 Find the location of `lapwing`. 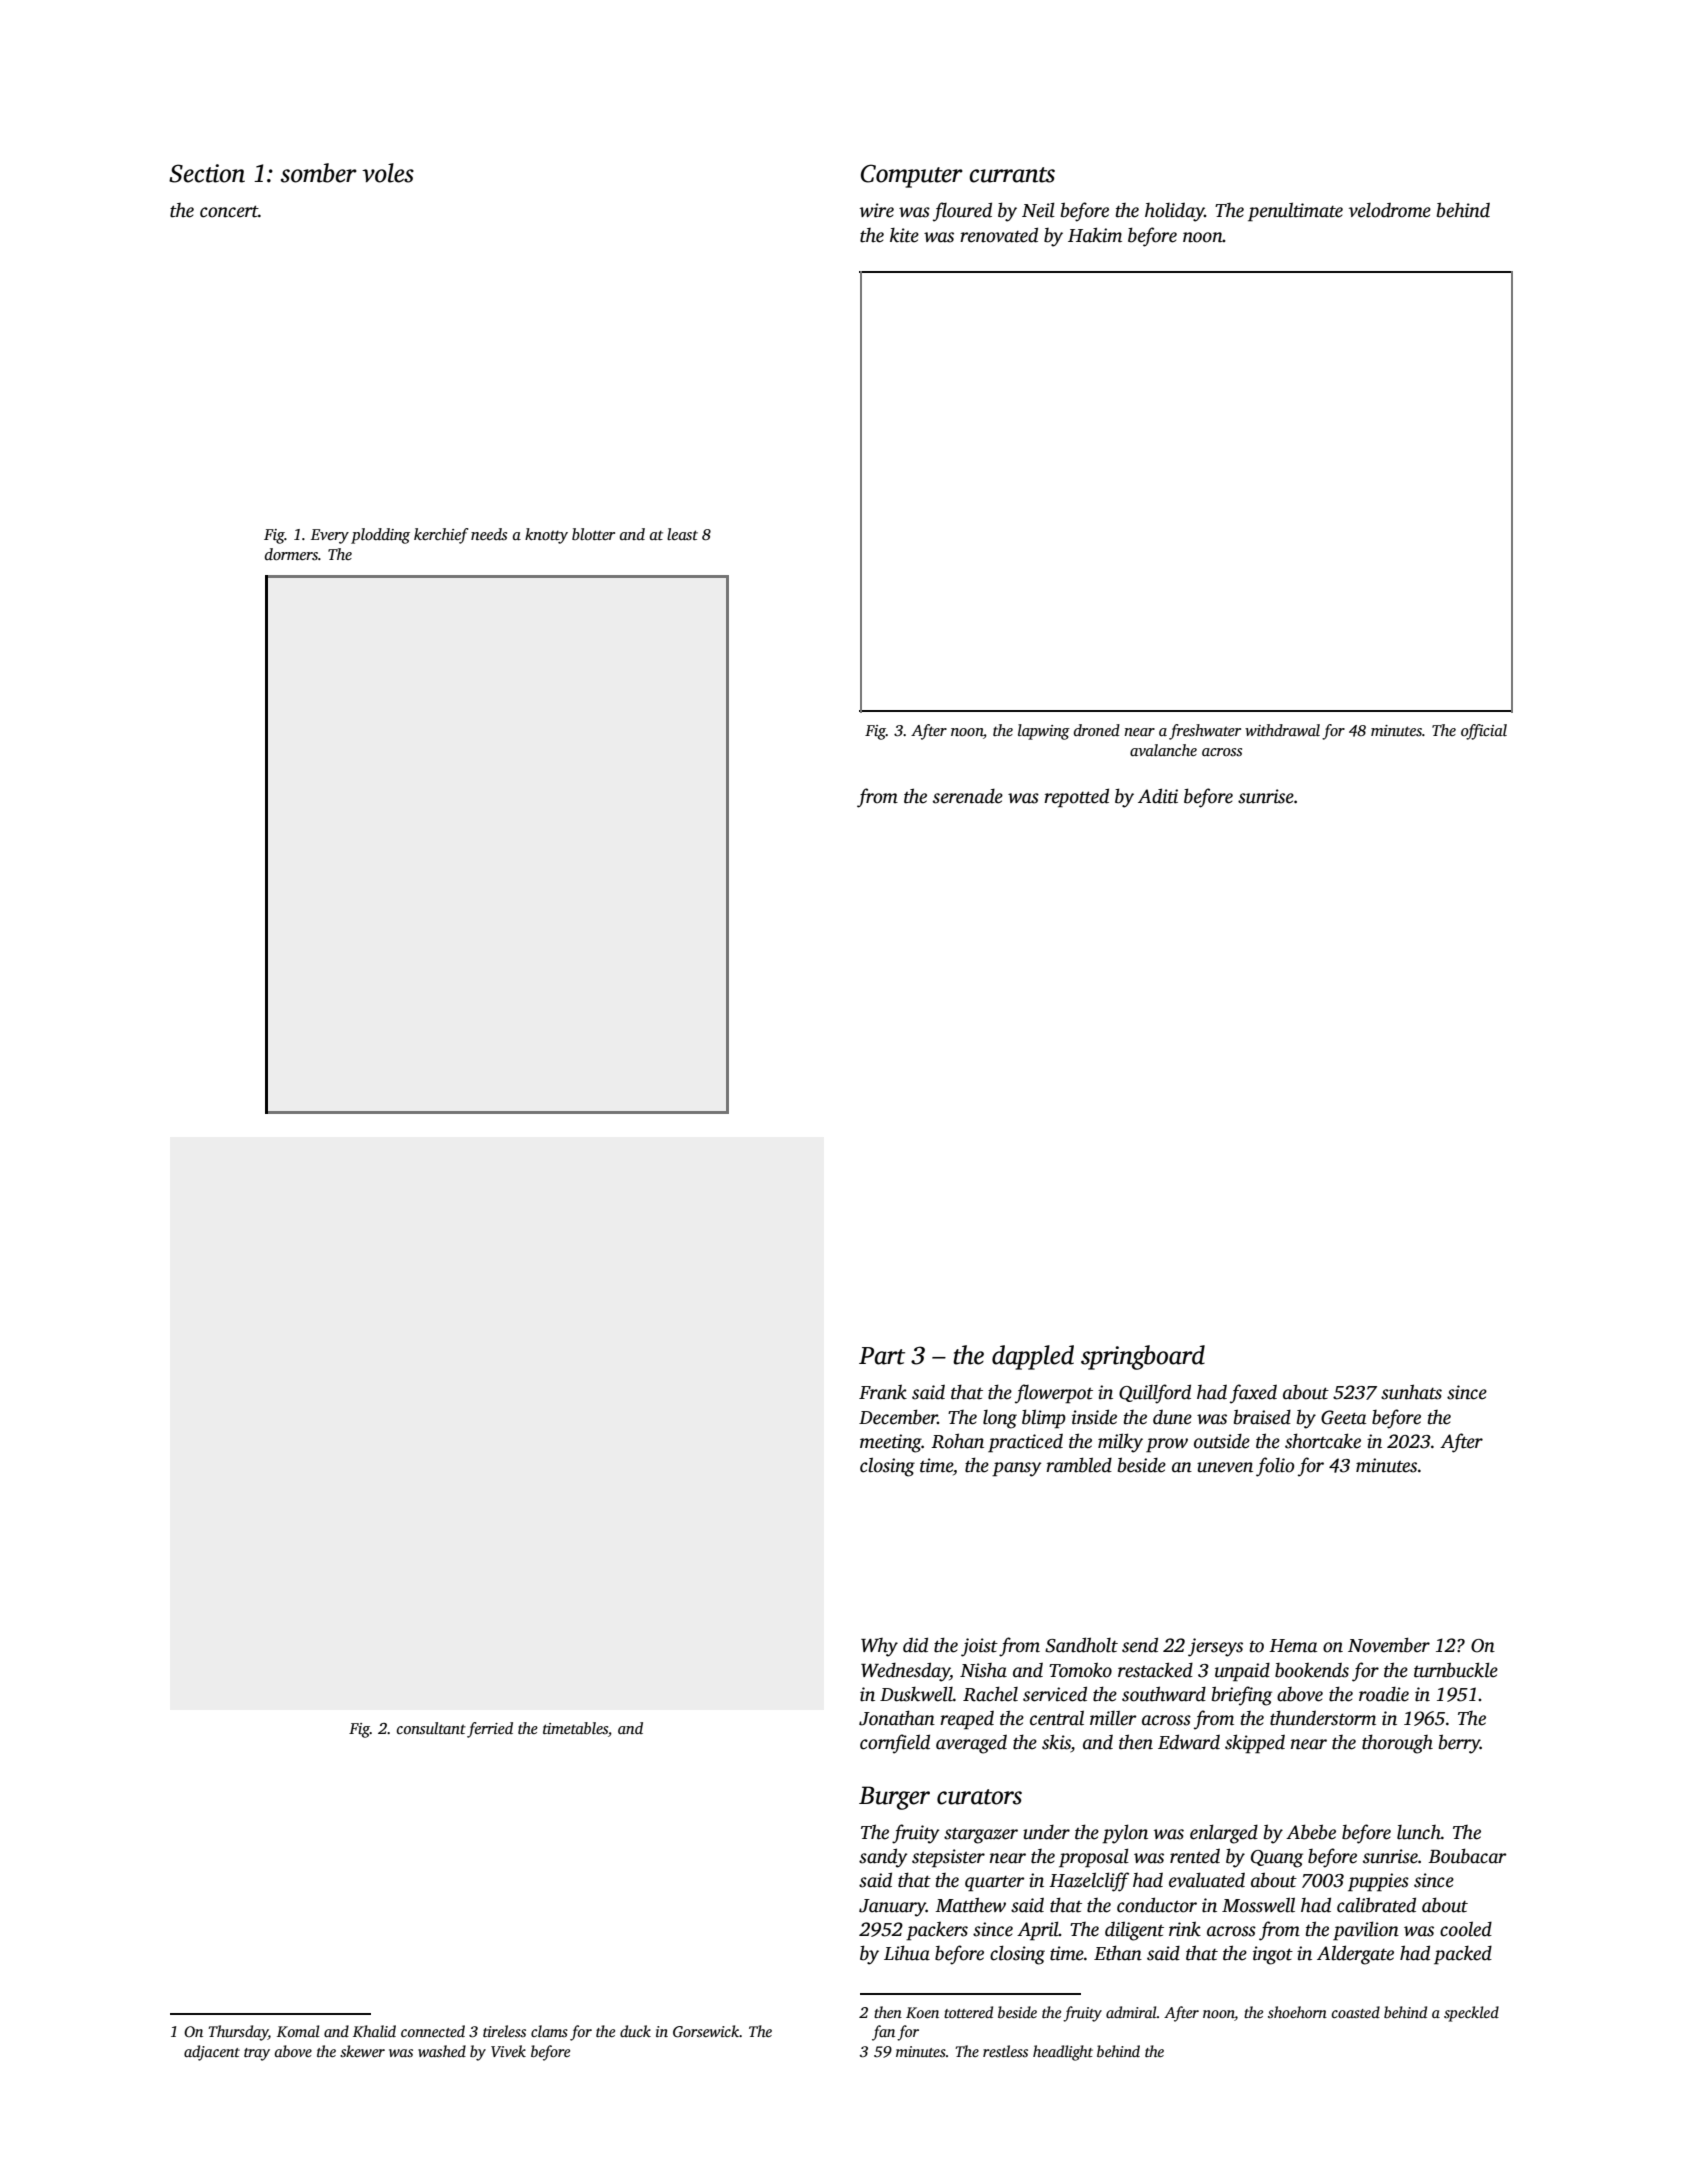

lapwing is located at coordinates (1044, 732).
